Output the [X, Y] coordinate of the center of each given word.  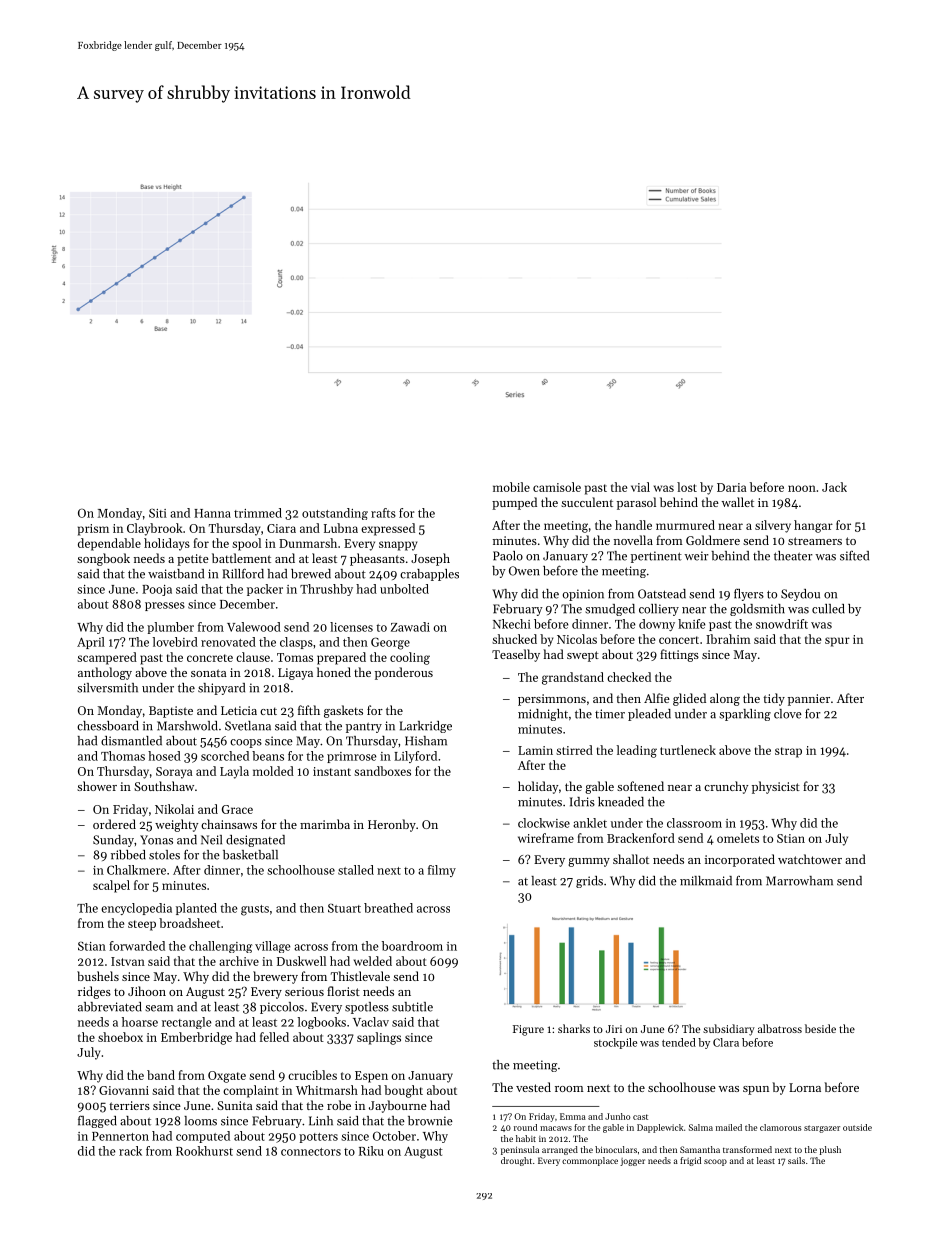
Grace [237, 809]
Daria [732, 487]
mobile [511, 487]
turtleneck [688, 750]
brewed [311, 574]
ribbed [128, 855]
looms [200, 1121]
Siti [158, 513]
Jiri [614, 1029]
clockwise [544, 823]
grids [589, 882]
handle [633, 525]
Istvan [128, 961]
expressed [388, 529]
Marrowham [799, 881]
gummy [589, 862]
